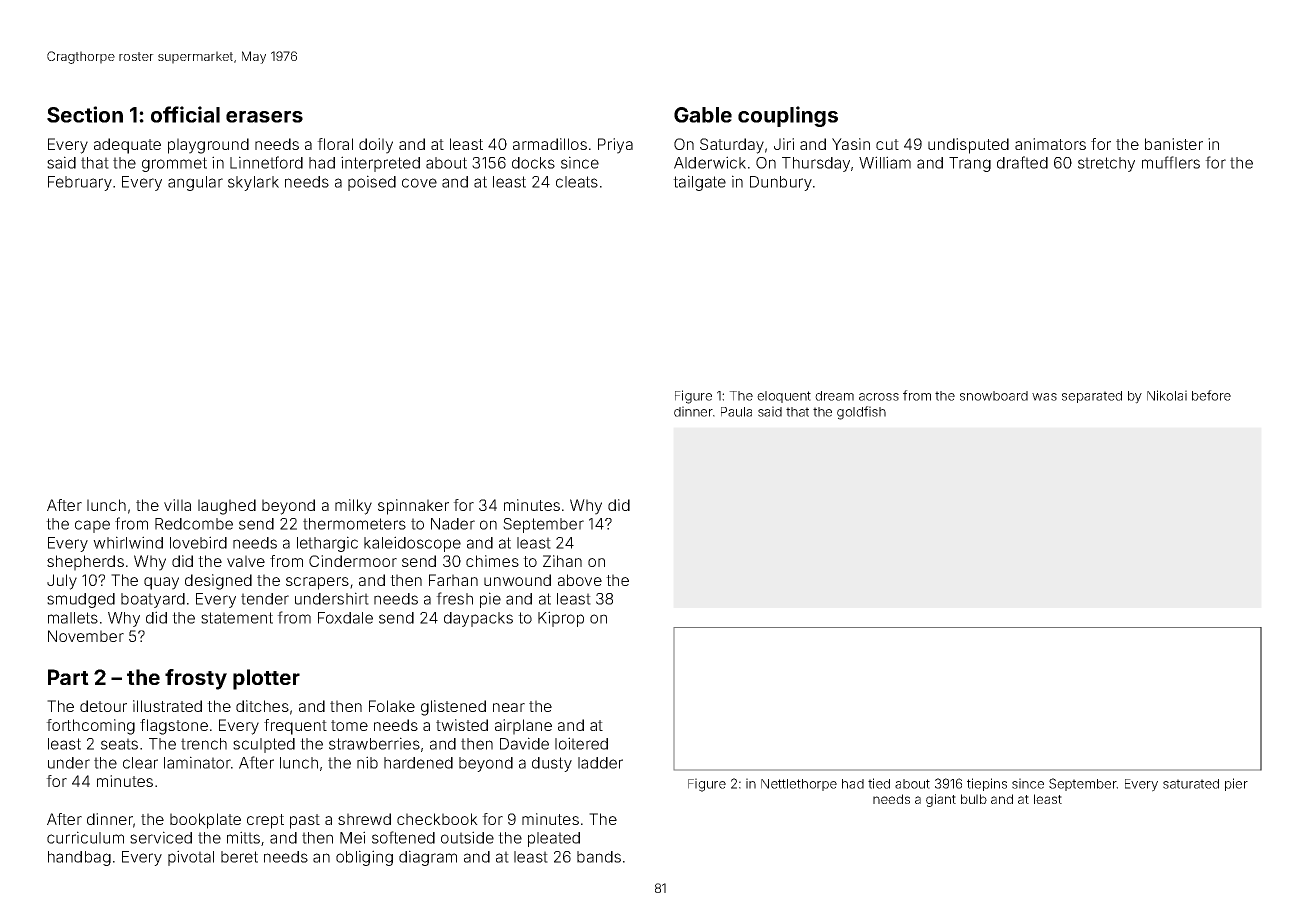 The width and height of the screenshot is (1308, 924). What do you see at coordinates (1092, 397) in the screenshot?
I see `separated` at bounding box center [1092, 397].
